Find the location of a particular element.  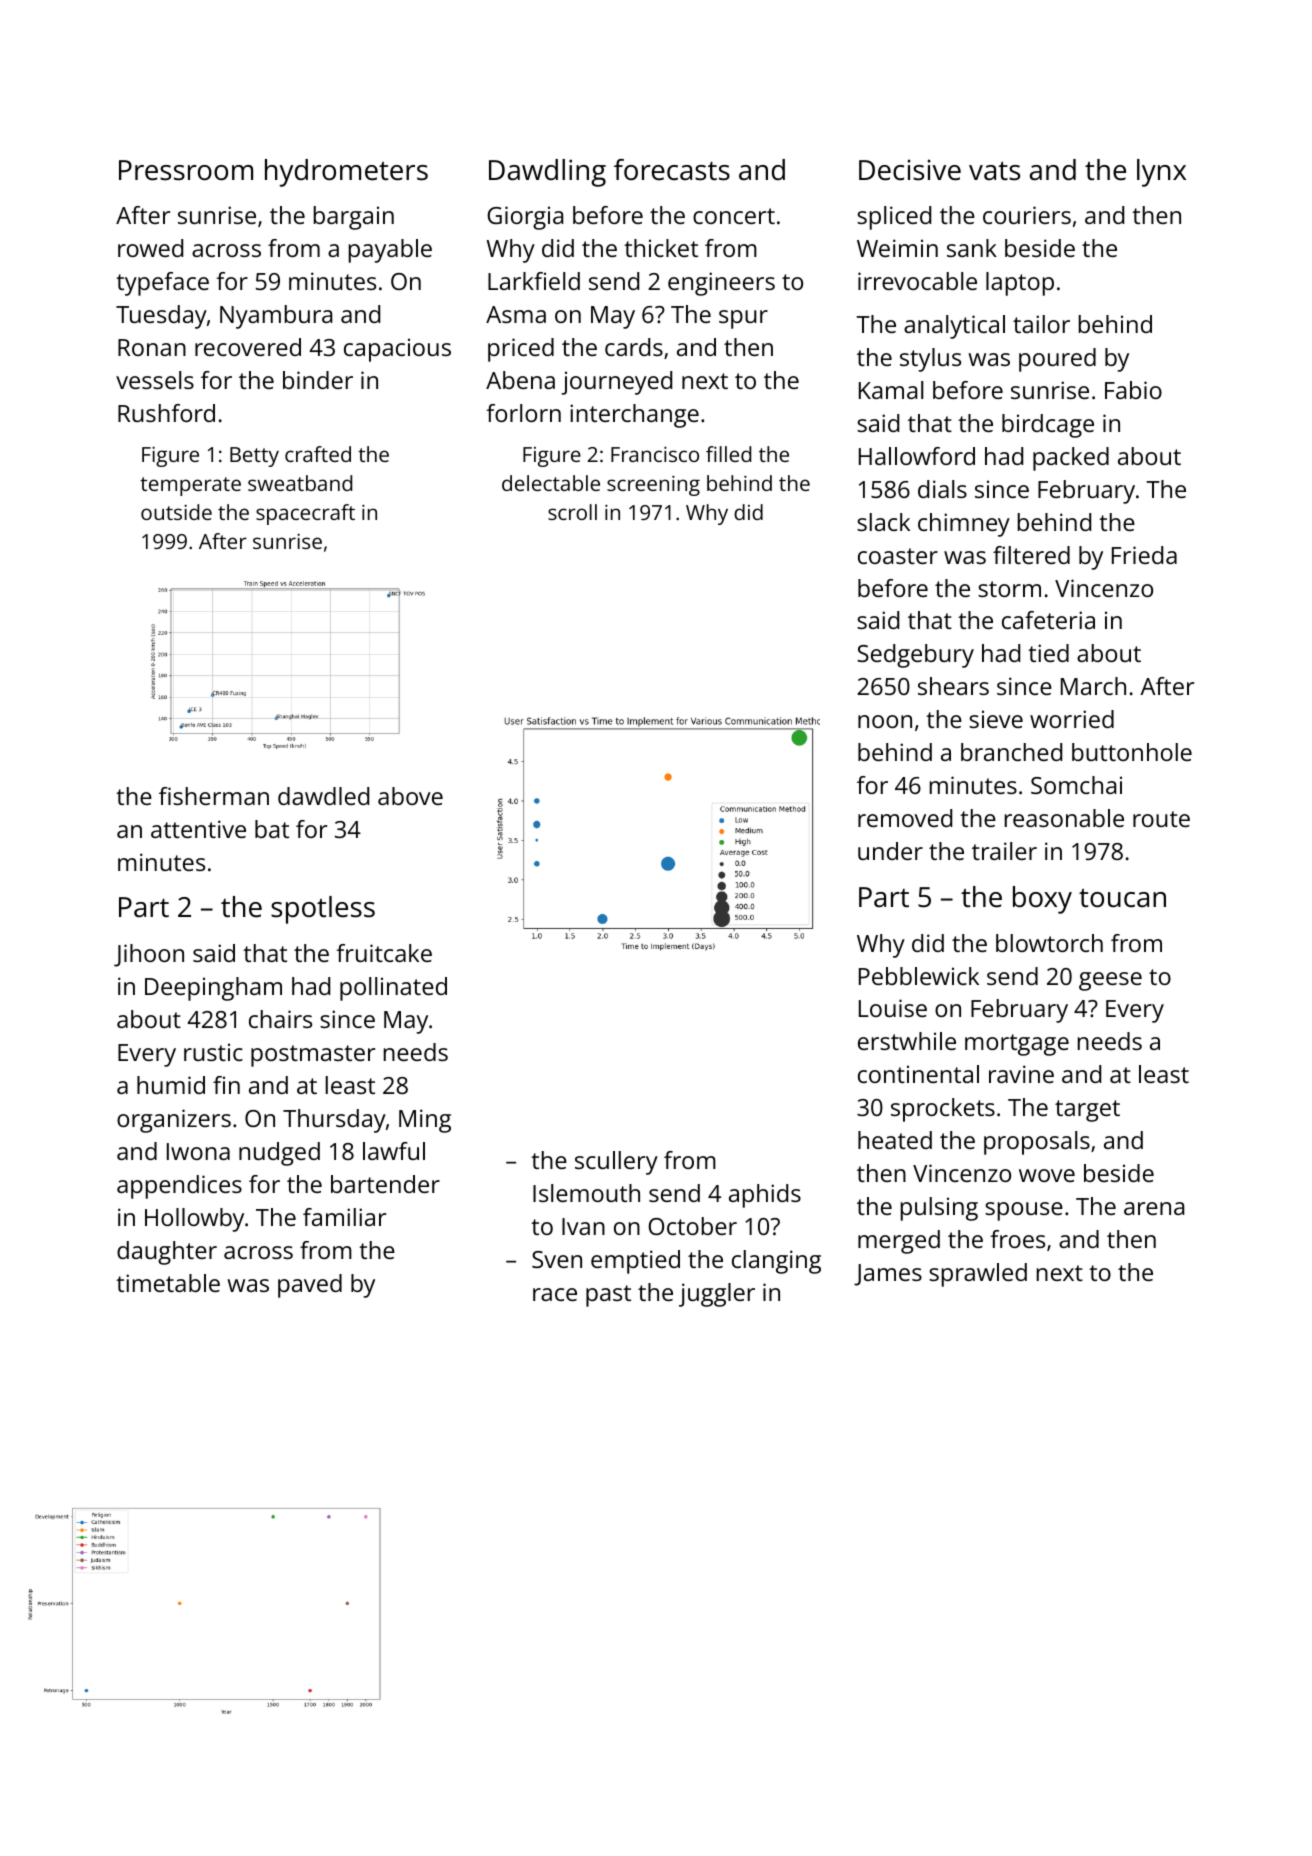

Dawdling is located at coordinates (547, 173).
